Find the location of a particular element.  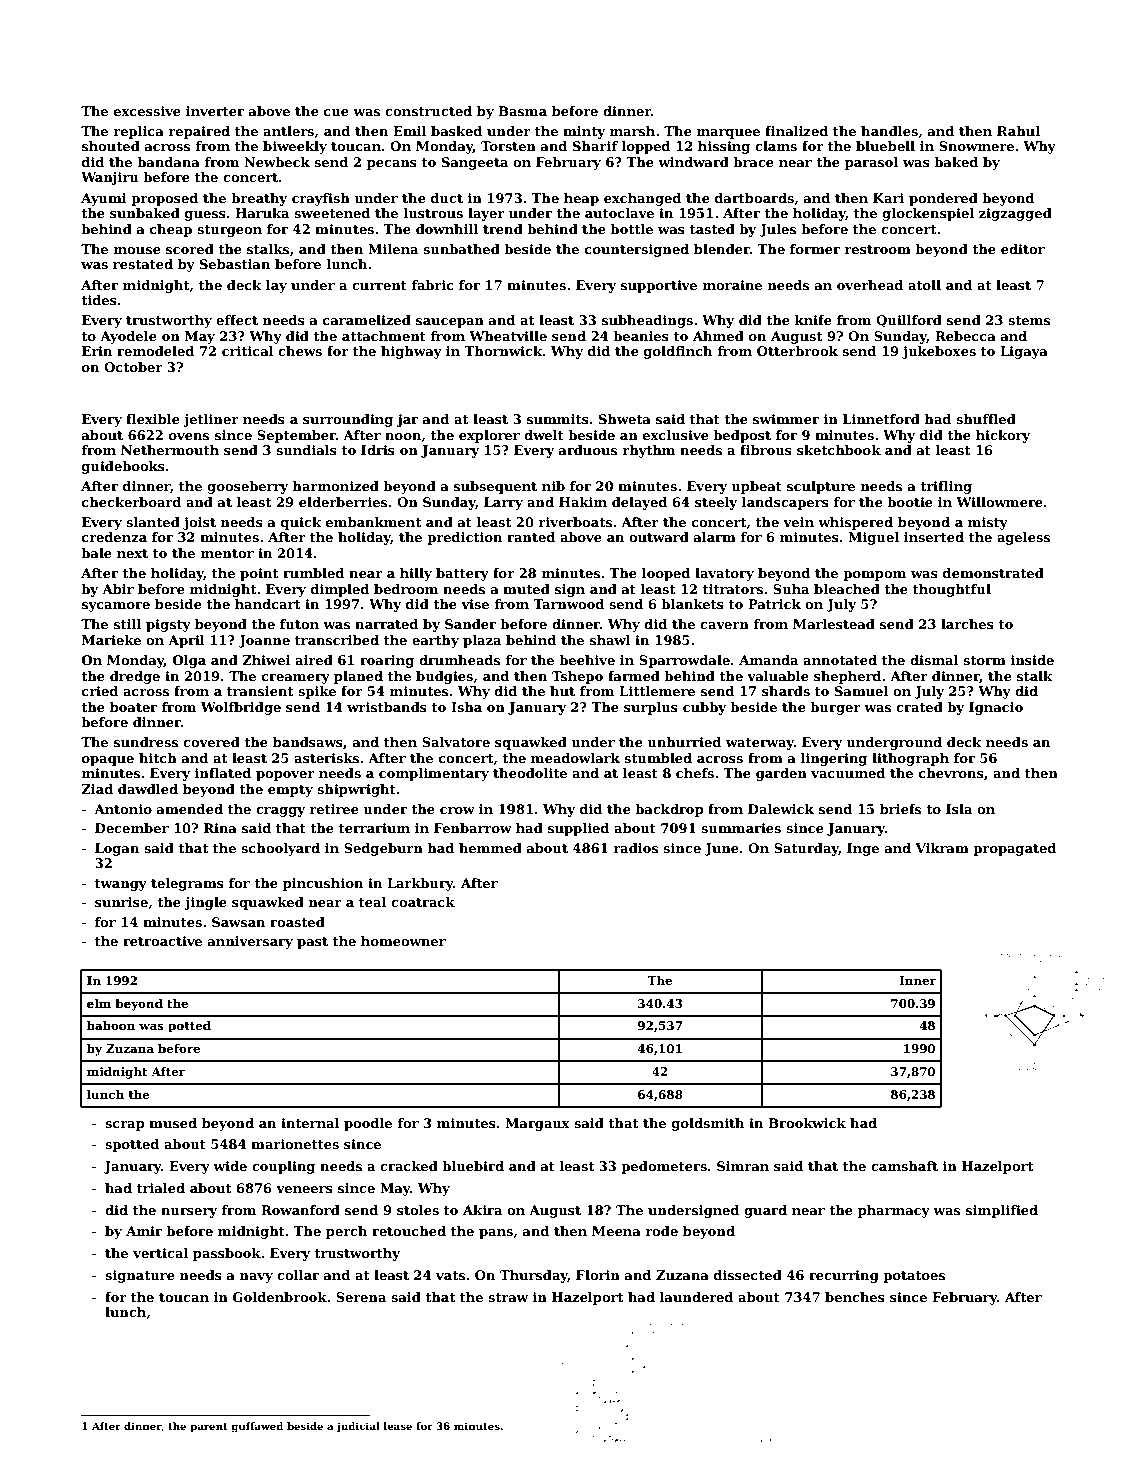

saucepan is located at coordinates (450, 323).
